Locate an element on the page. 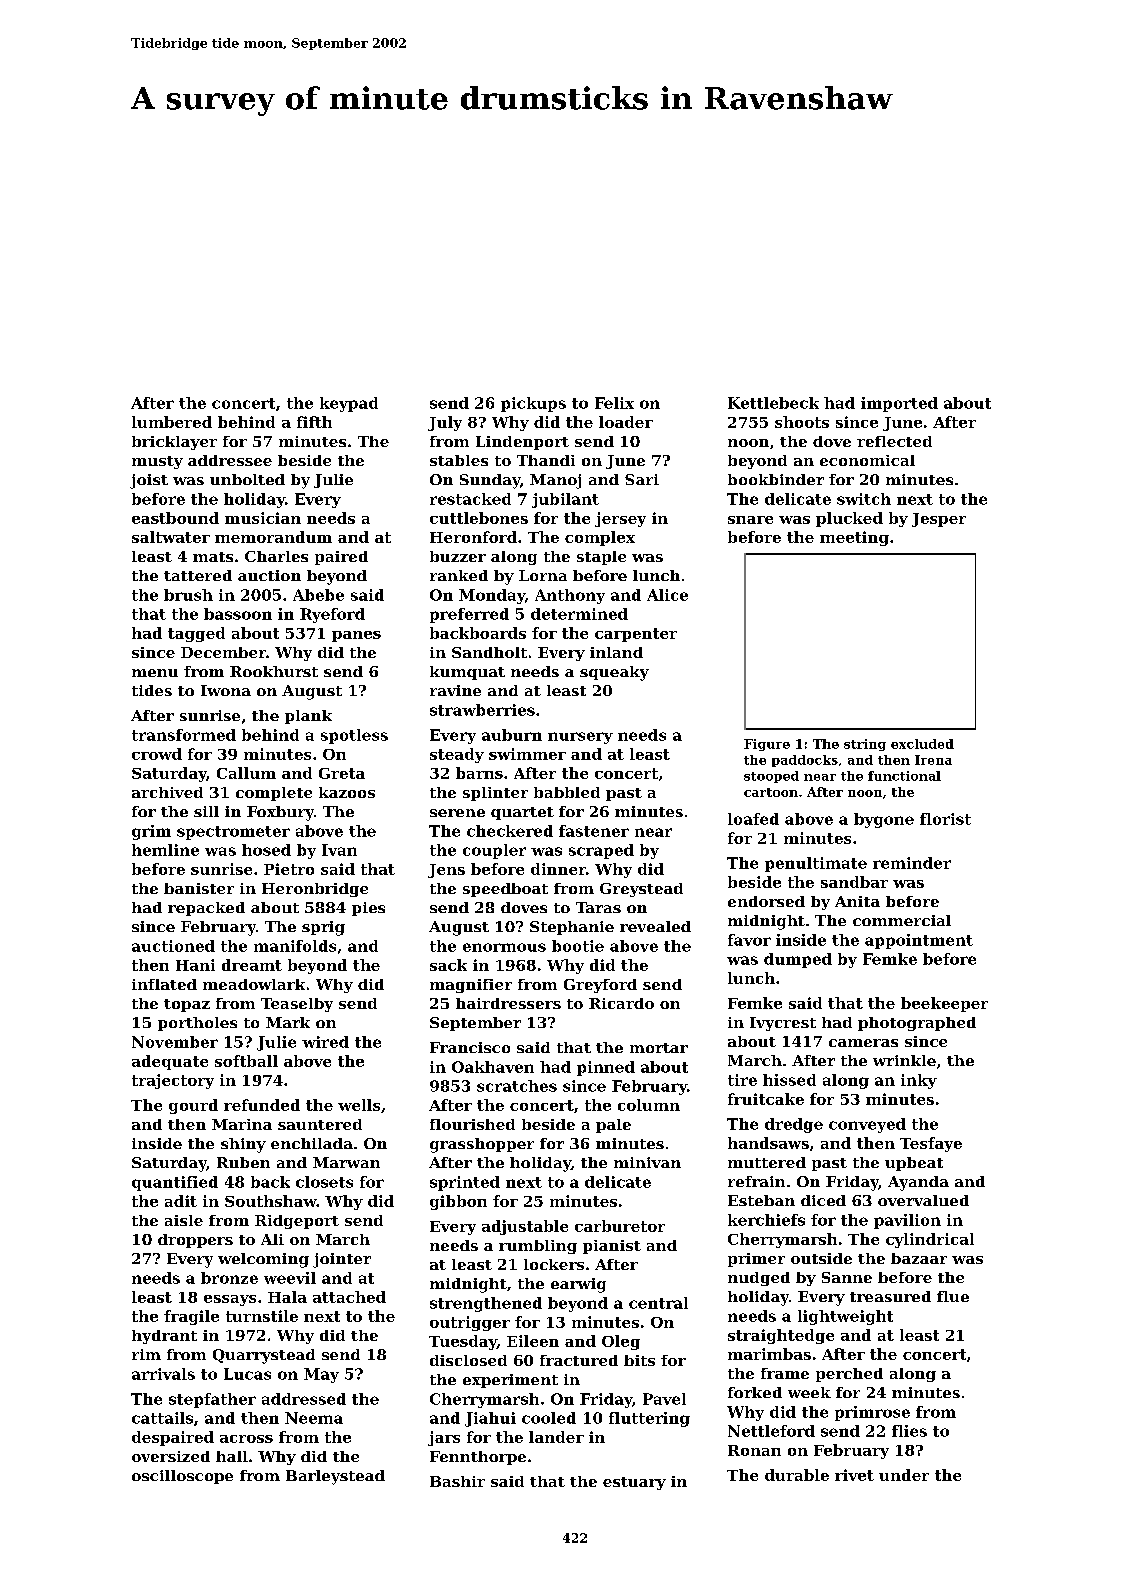 This page has height=1590, width=1124. Felix is located at coordinates (614, 403).
